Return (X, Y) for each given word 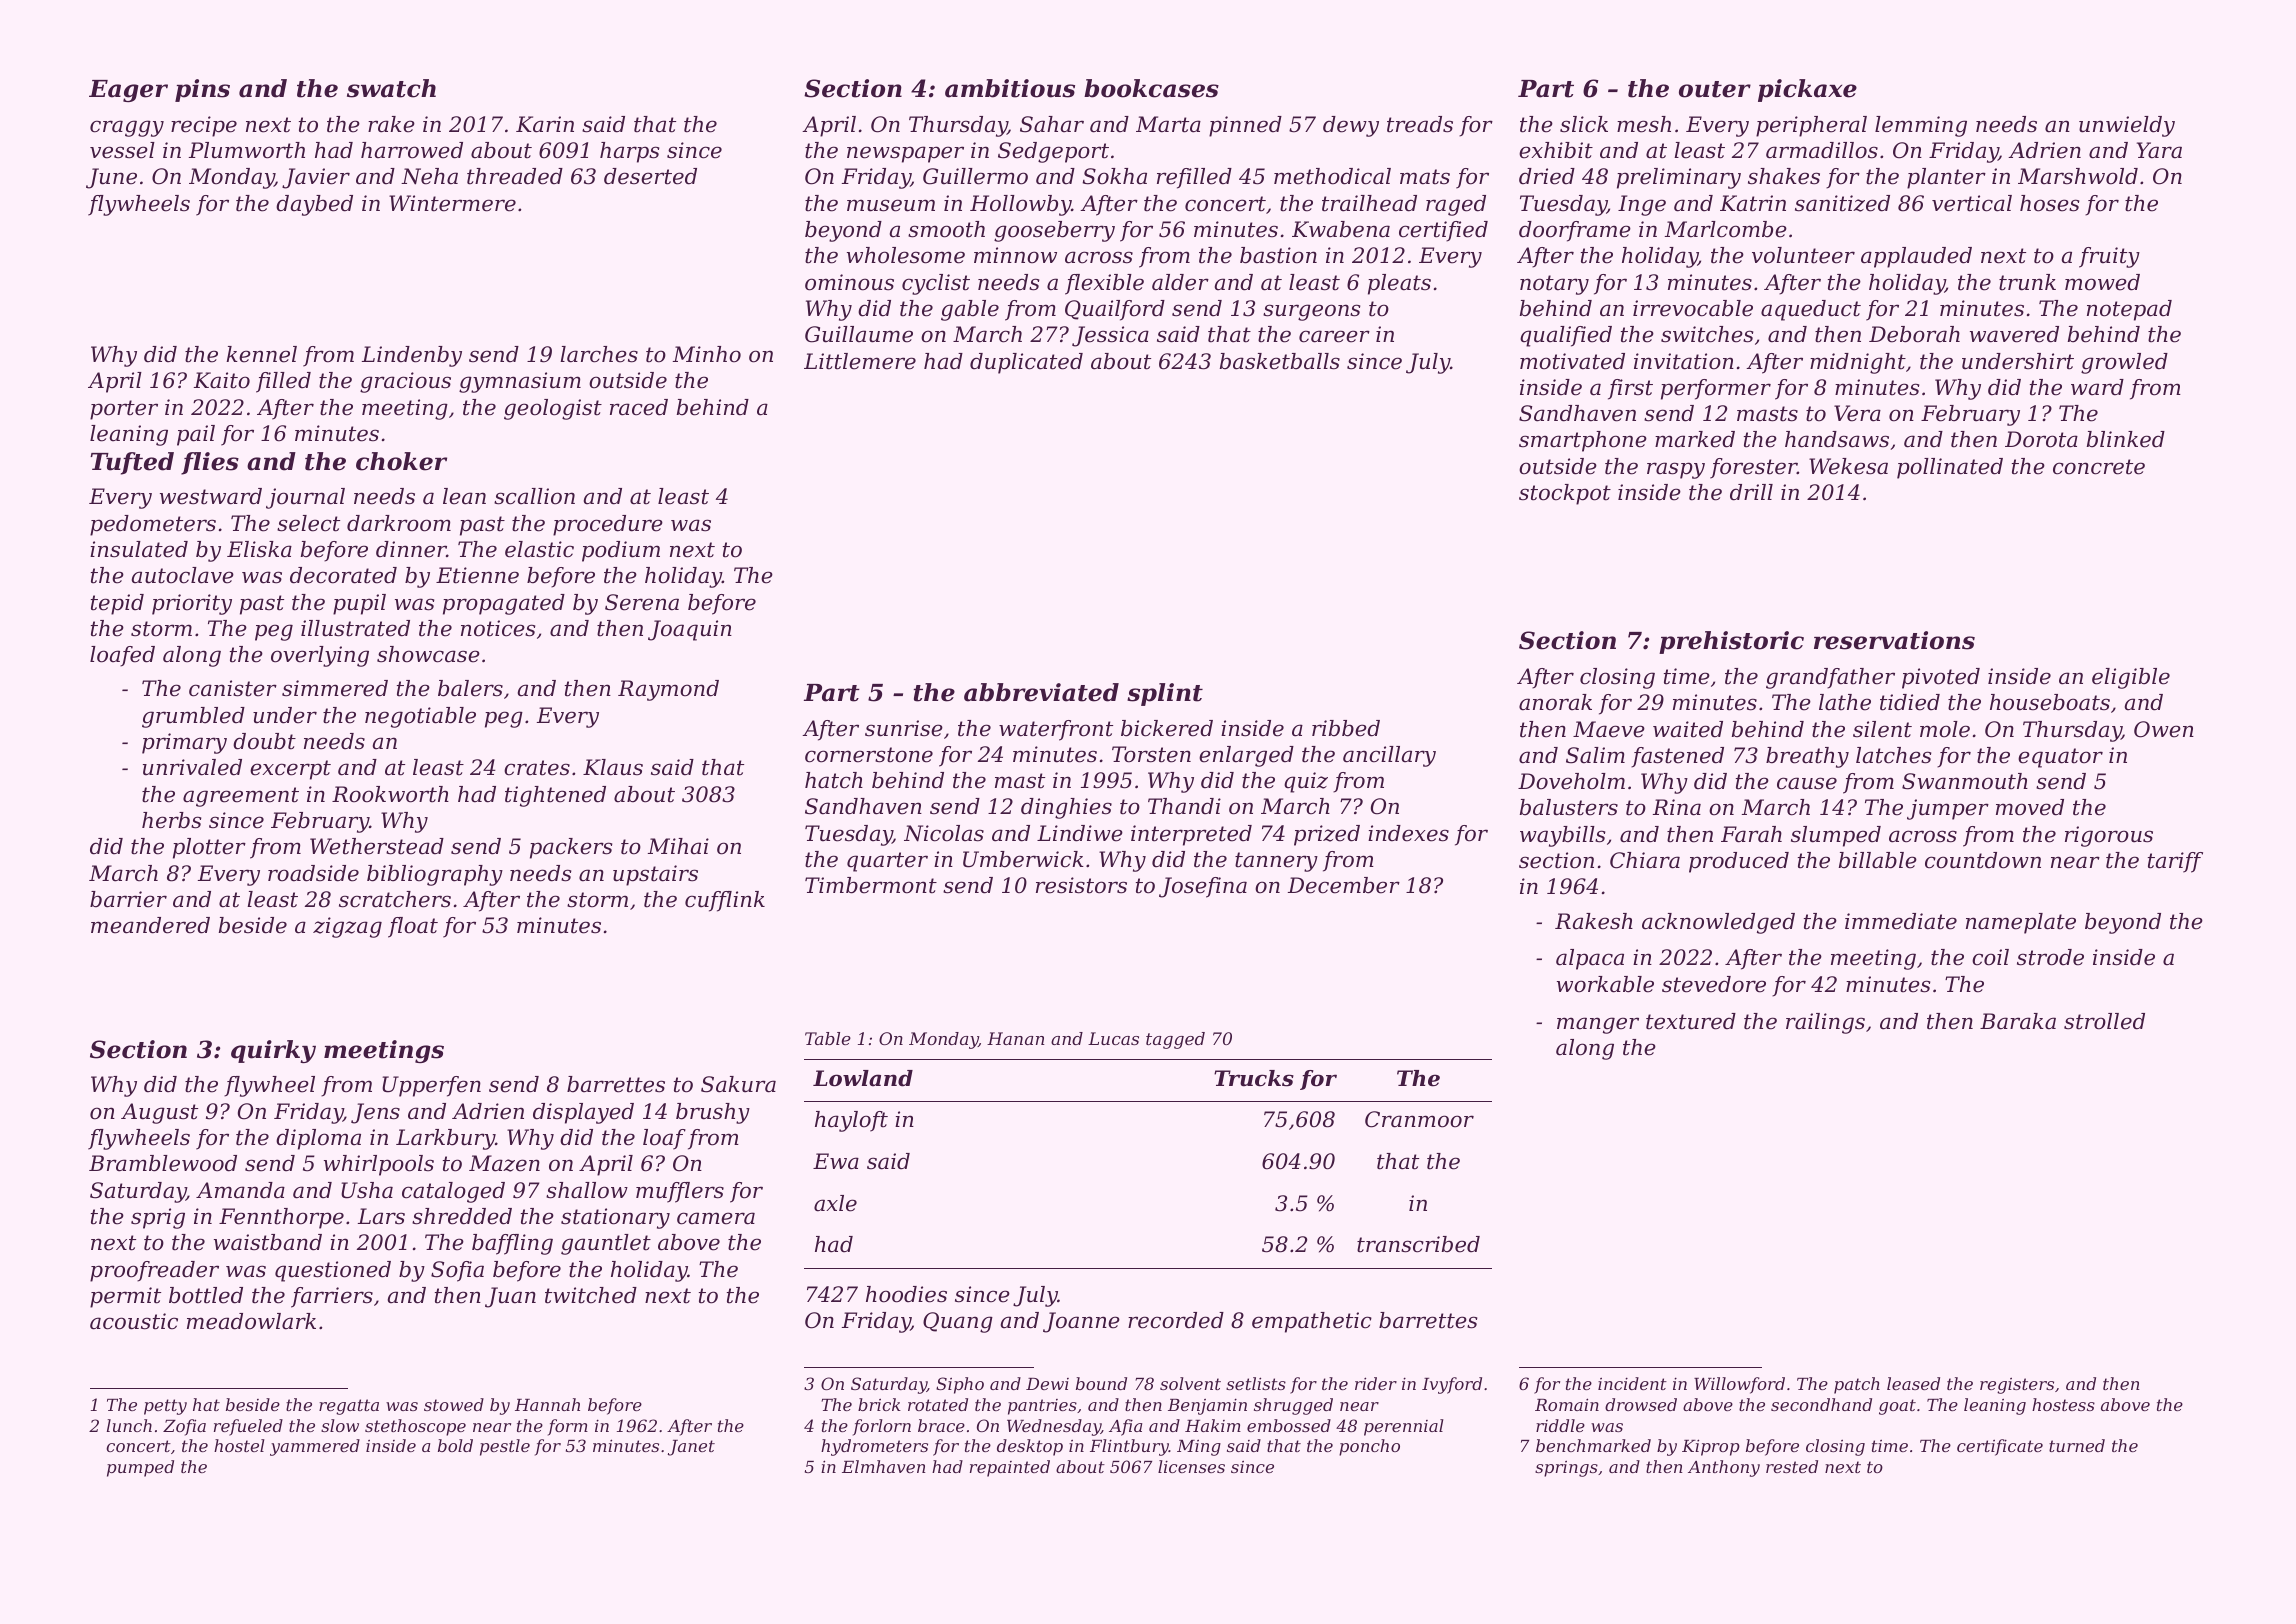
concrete (2099, 467)
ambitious (1010, 88)
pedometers (153, 525)
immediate (1901, 921)
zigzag (347, 927)
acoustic (134, 1321)
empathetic (1312, 1322)
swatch (391, 88)
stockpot (1565, 494)
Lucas (1113, 1038)
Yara (2159, 150)
